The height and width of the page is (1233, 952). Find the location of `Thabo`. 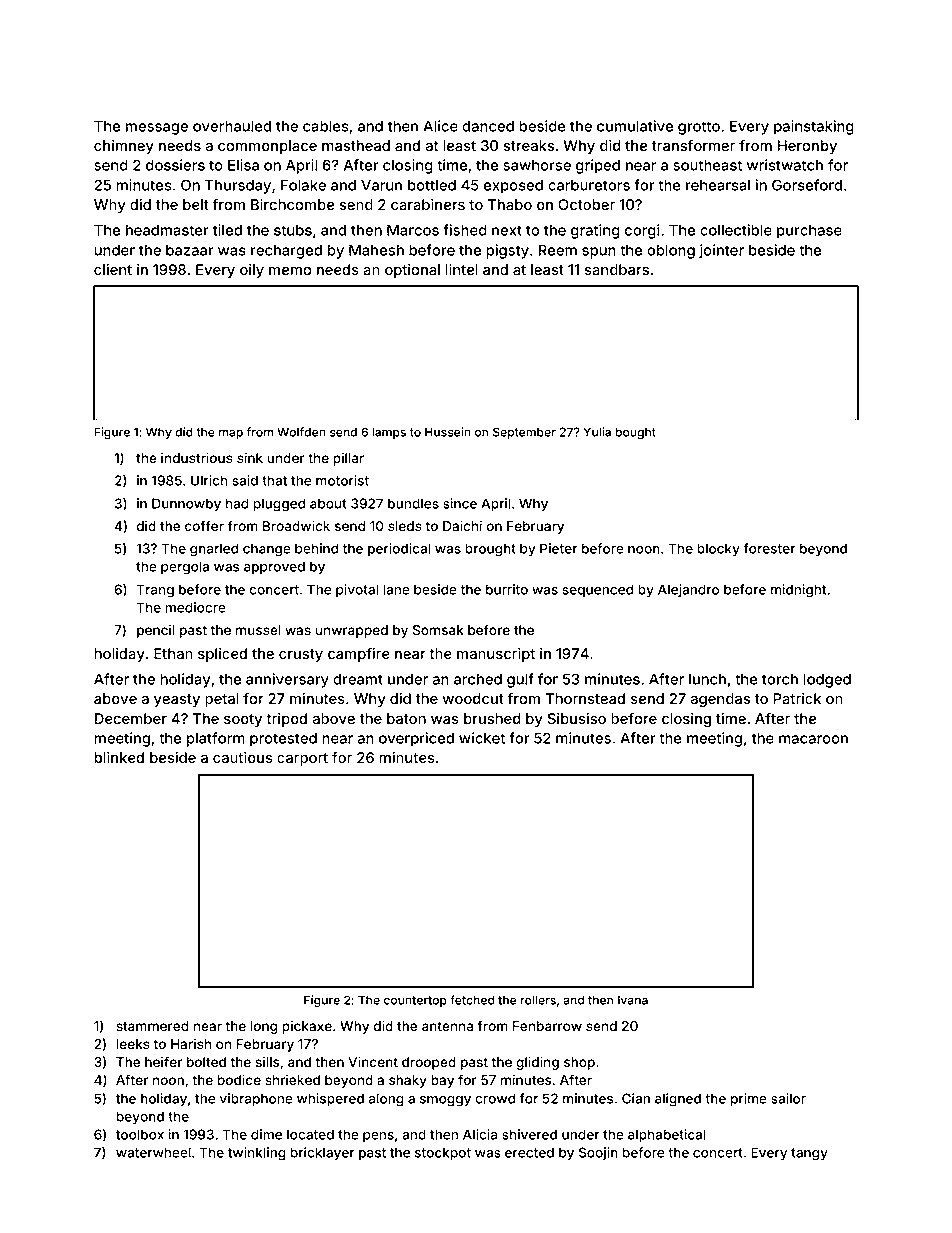

Thabo is located at coordinates (510, 204).
